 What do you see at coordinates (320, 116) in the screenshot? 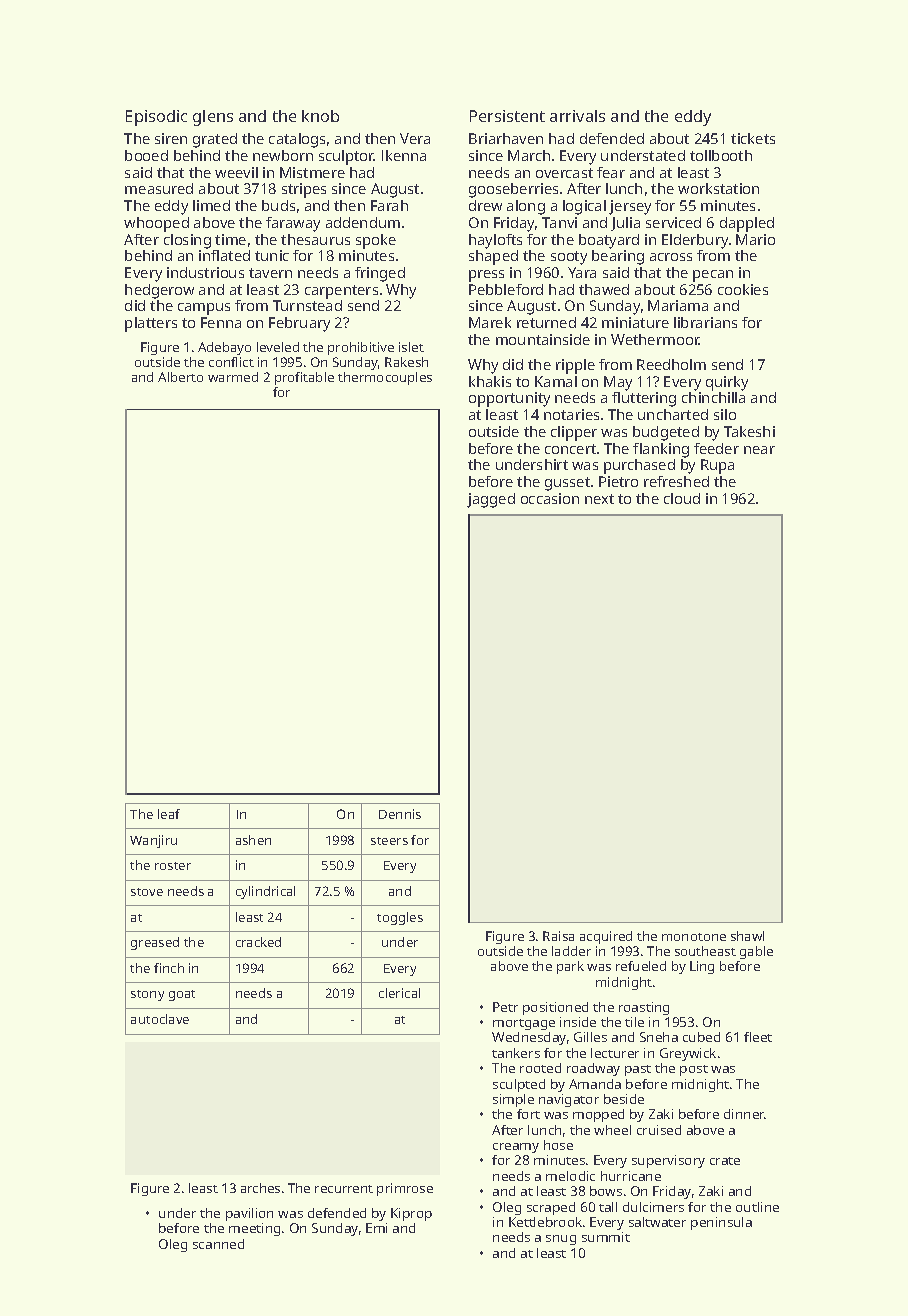
I see `knob` at bounding box center [320, 116].
